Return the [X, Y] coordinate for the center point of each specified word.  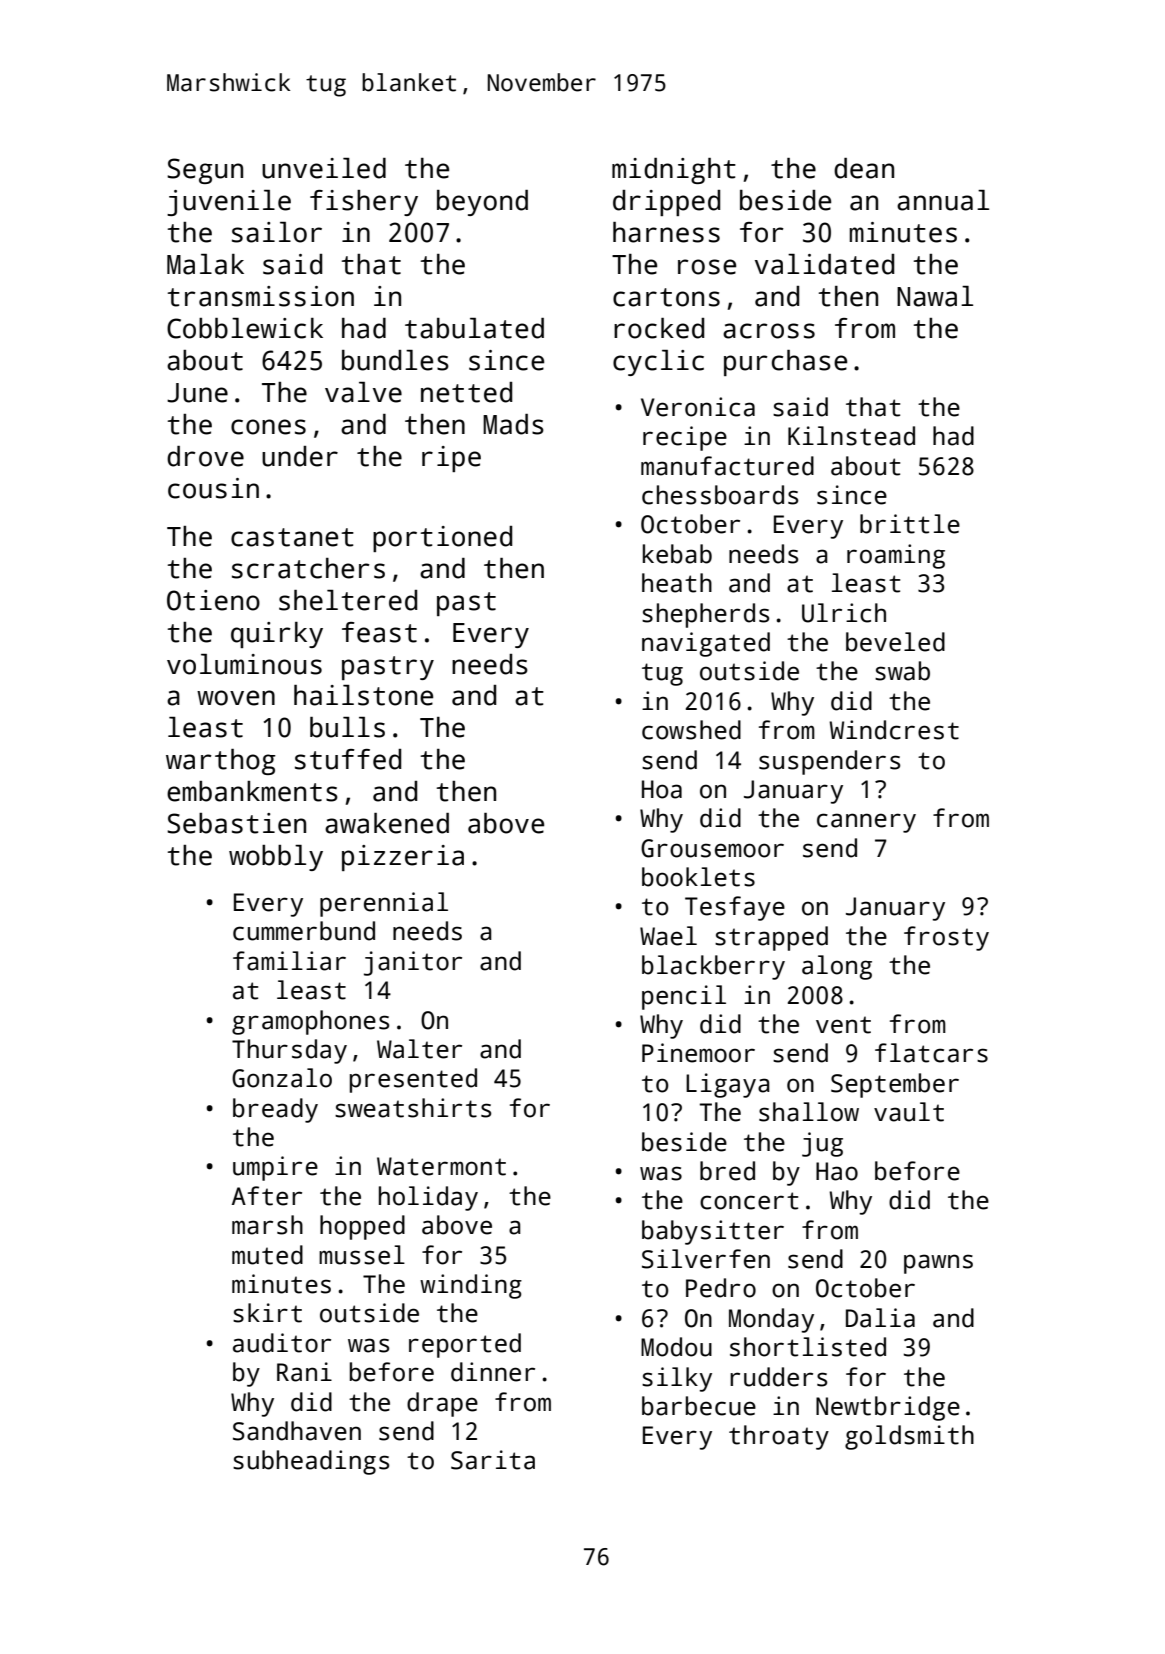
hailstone [363, 695]
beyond [482, 203]
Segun [205, 171]
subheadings [311, 1462]
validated [824, 264]
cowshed [691, 730]
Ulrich [844, 613]
